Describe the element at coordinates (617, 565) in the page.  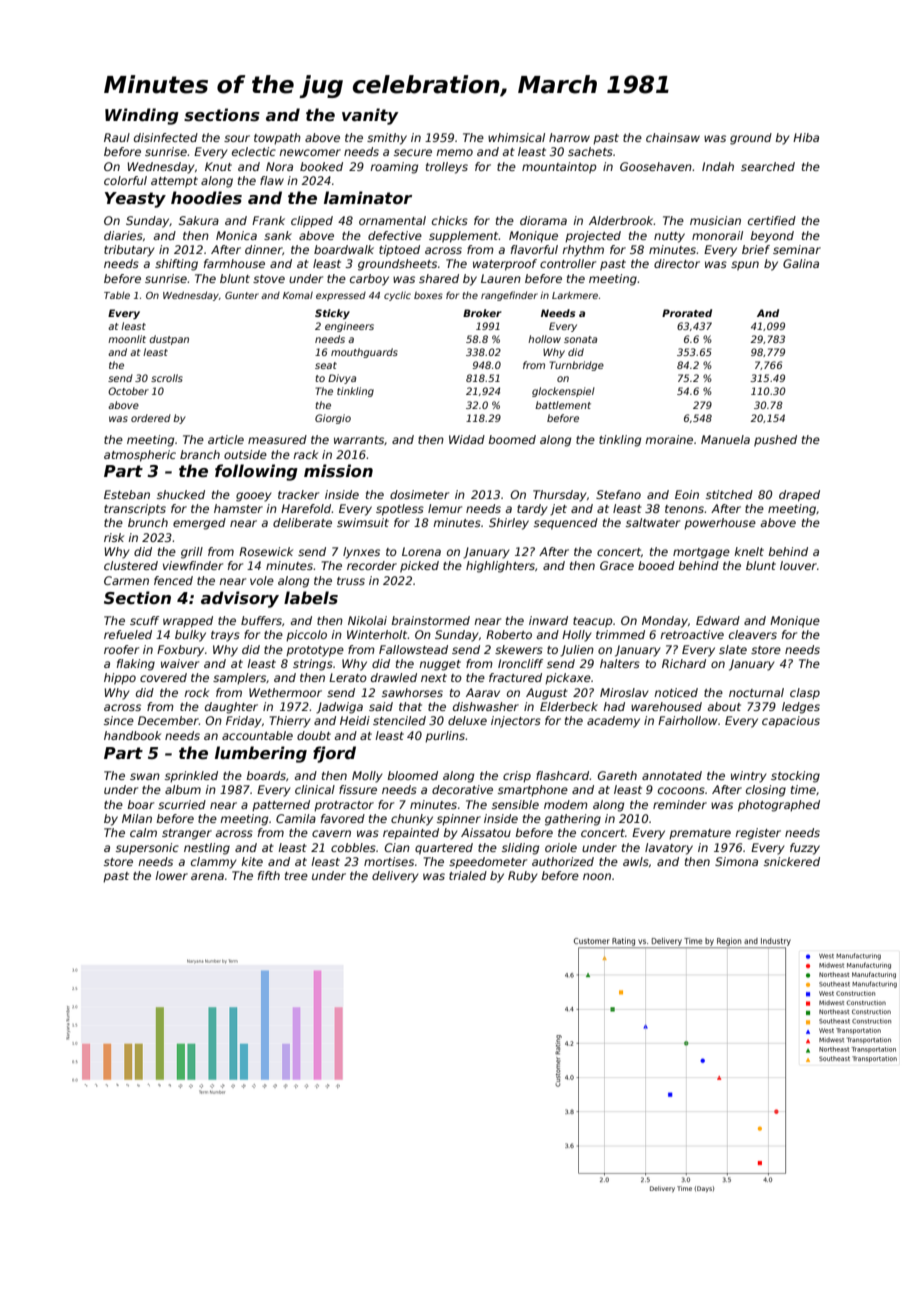
I see `Grace` at that location.
